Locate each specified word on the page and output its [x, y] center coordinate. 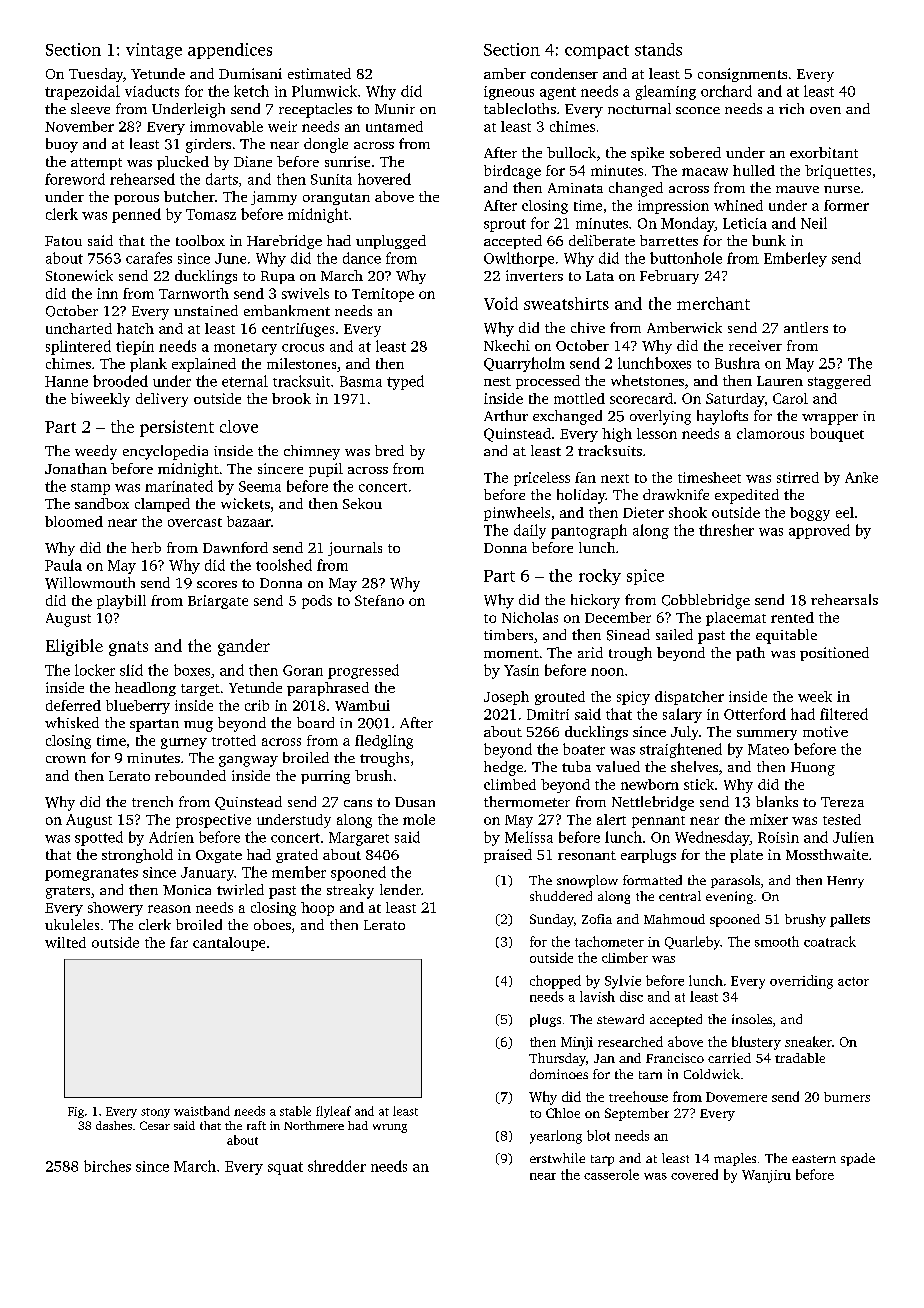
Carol [790, 398]
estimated [319, 73]
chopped [555, 982]
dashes [114, 1125]
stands [658, 49]
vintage [154, 51]
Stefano [379, 600]
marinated [179, 486]
